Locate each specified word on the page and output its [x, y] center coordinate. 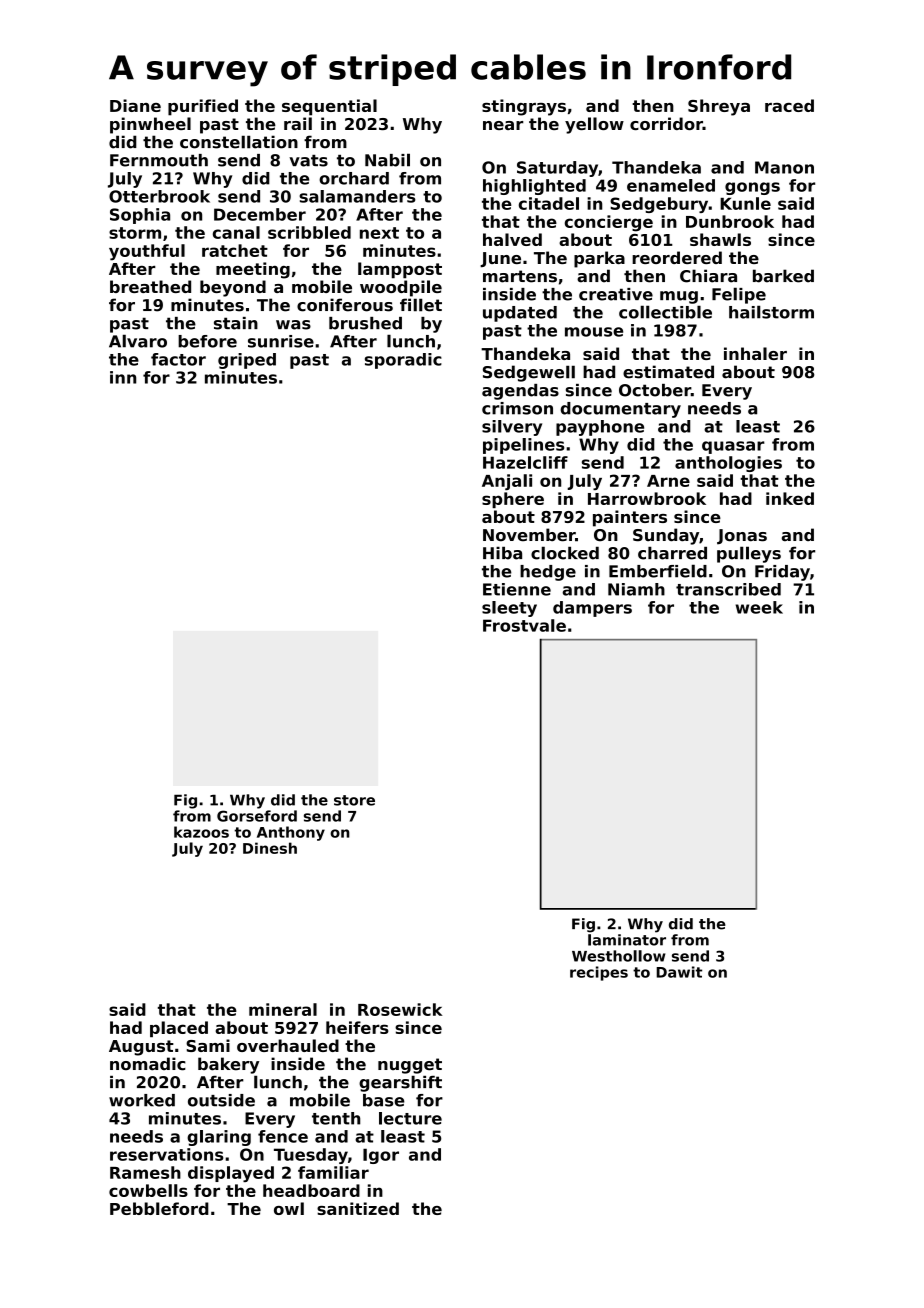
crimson [517, 408]
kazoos [201, 832]
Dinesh [270, 848]
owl [289, 1208]
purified [203, 107]
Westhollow [619, 956]
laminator [627, 940]
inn [123, 377]
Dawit [679, 972]
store [354, 800]
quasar [733, 447]
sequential [329, 107]
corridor [666, 123]
